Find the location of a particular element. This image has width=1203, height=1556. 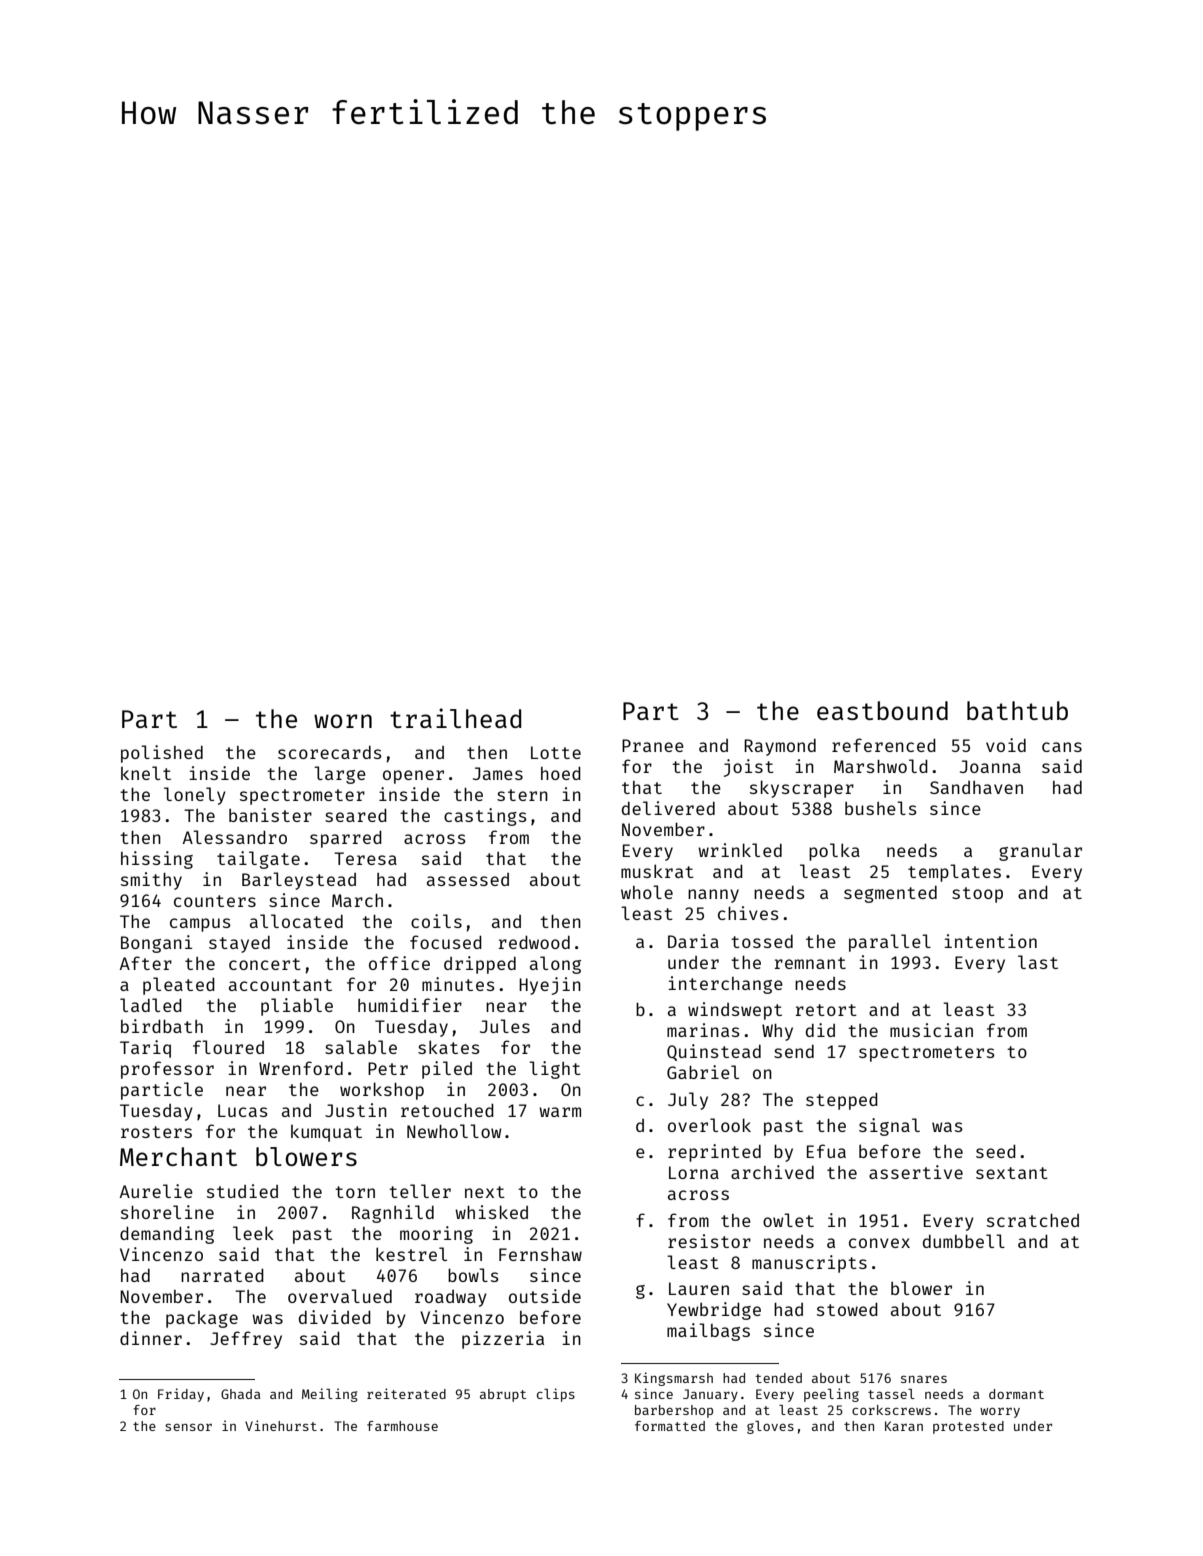

resistor is located at coordinates (709, 1241).
